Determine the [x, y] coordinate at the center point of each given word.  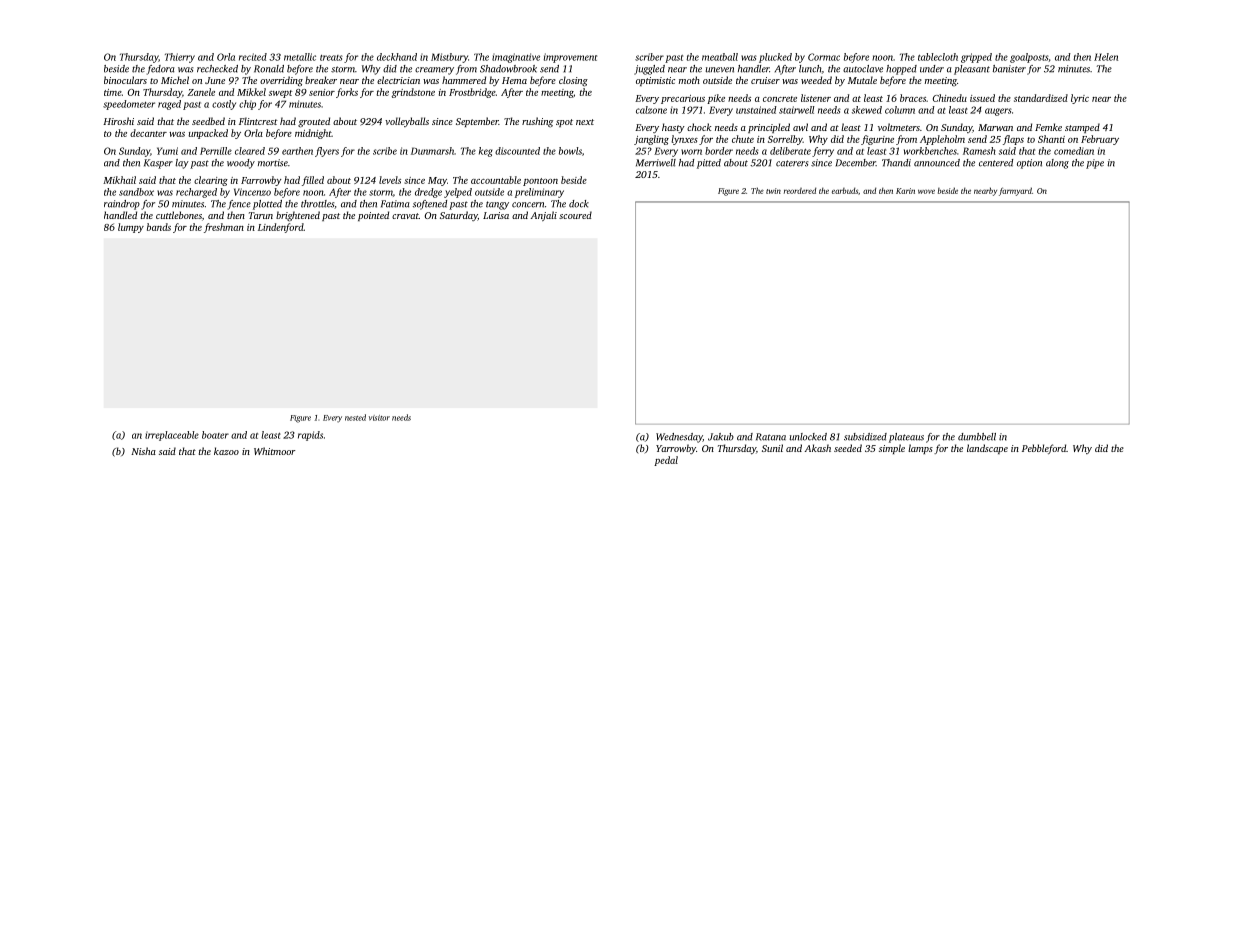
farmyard [1015, 191]
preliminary [539, 193]
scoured [575, 215]
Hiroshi [118, 121]
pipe [1095, 164]
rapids [310, 436]
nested [355, 417]
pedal [666, 461]
